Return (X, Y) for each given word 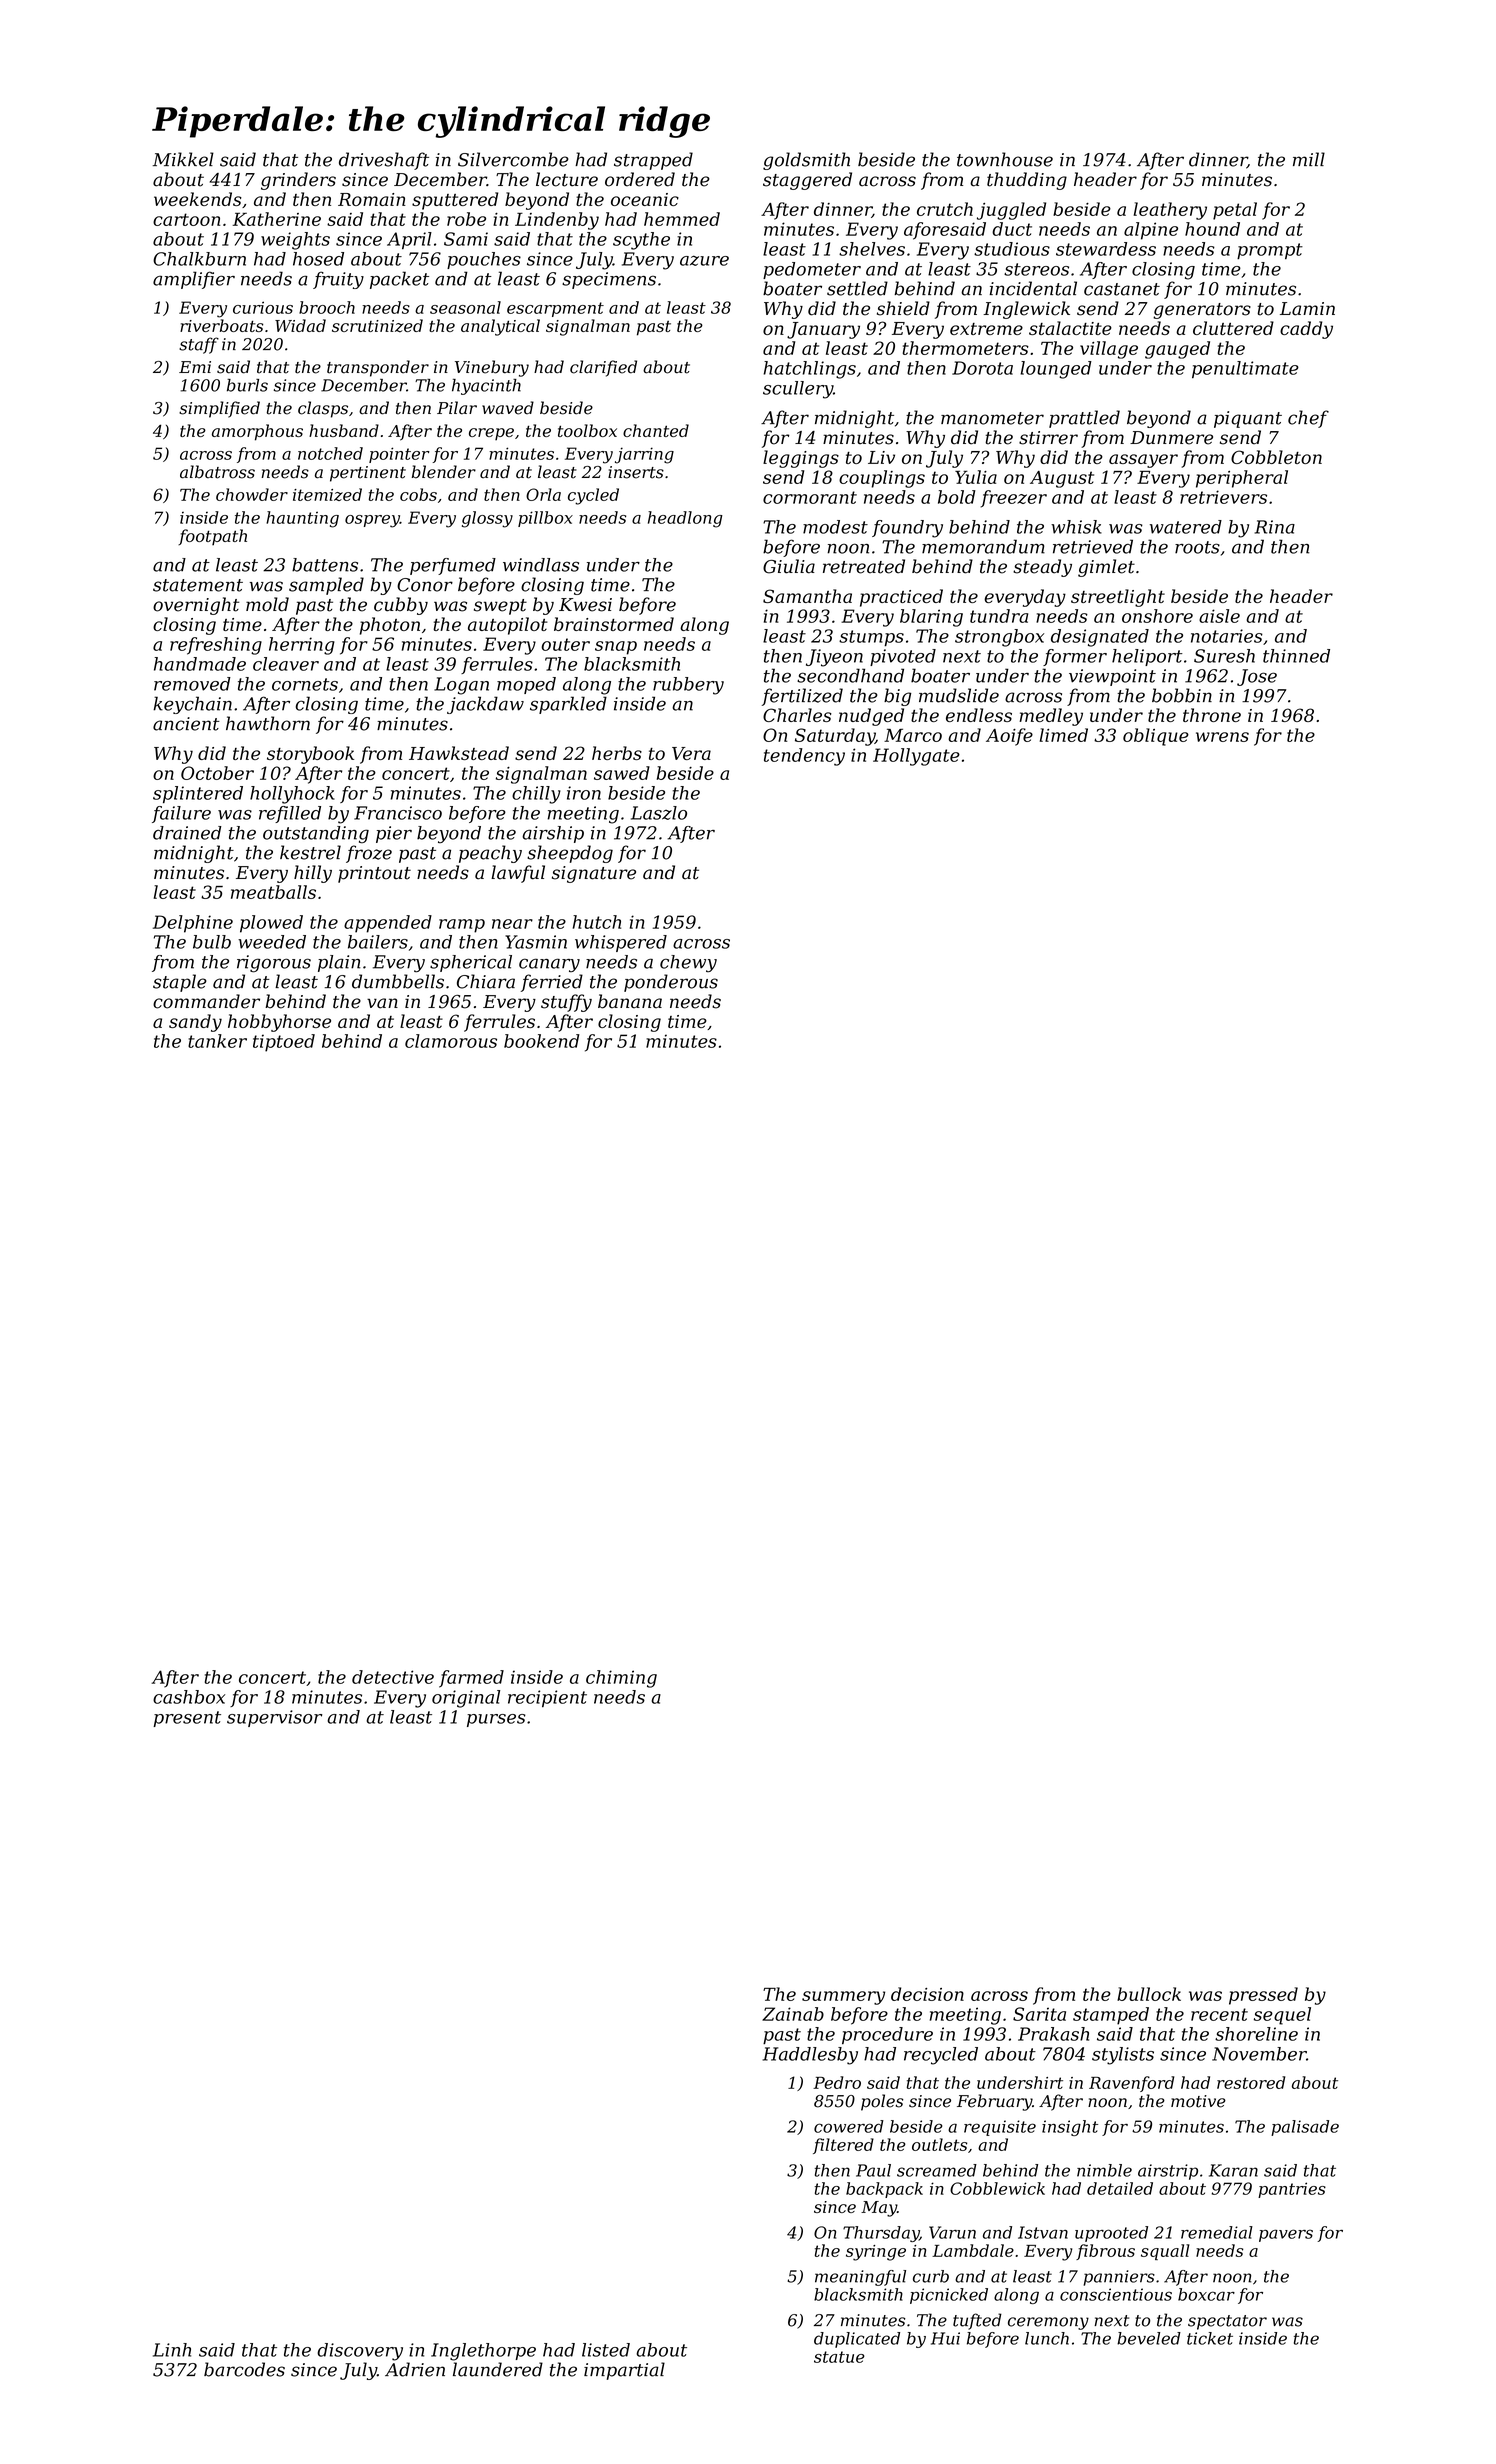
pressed (1263, 1996)
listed (606, 2350)
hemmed (682, 219)
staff (199, 345)
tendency (804, 757)
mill (1309, 159)
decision (927, 1994)
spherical (471, 963)
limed (1064, 735)
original (466, 1699)
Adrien (415, 2369)
